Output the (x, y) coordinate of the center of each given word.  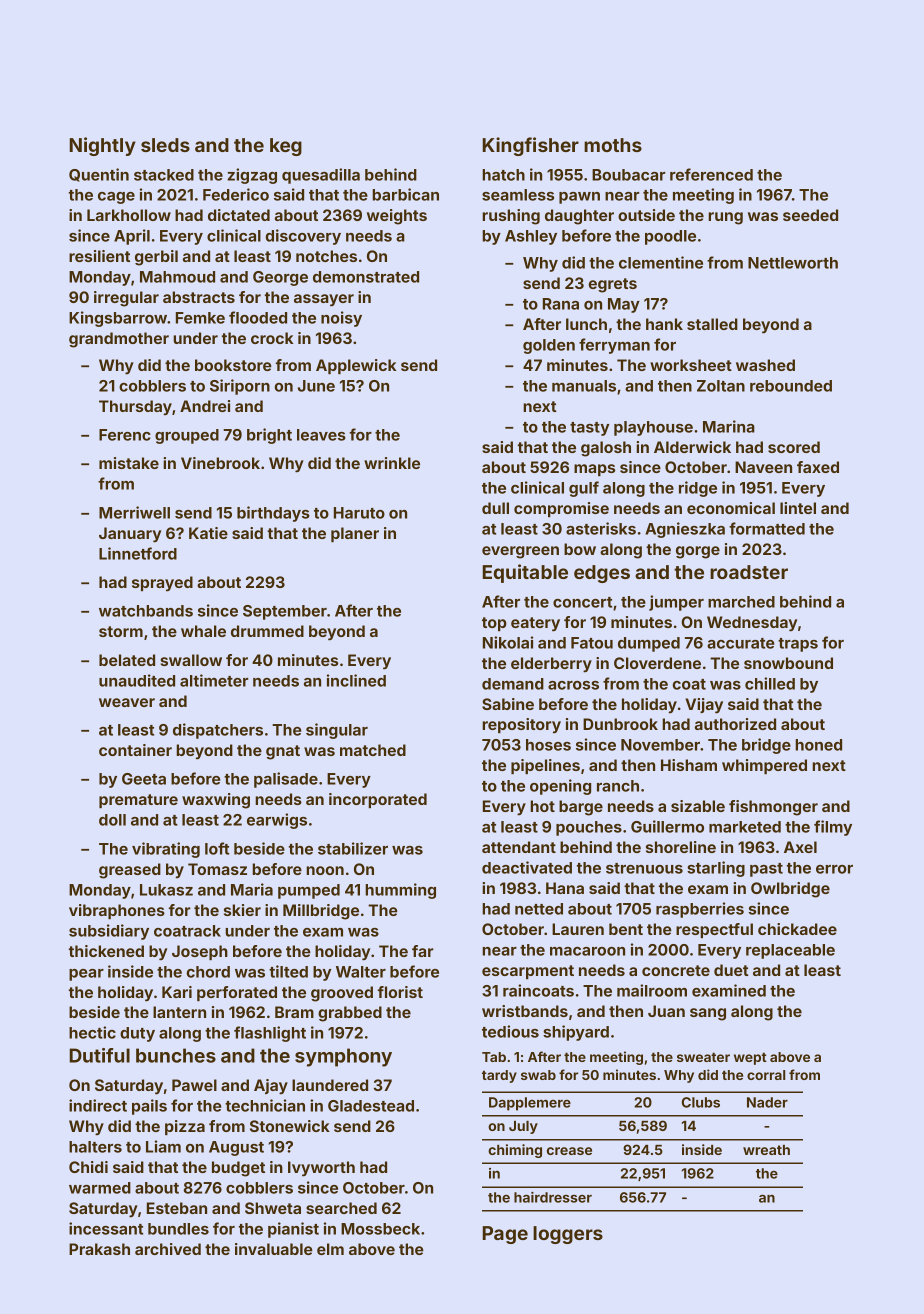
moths (613, 145)
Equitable (525, 573)
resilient (99, 256)
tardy (499, 1076)
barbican (405, 194)
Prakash (99, 1249)
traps (798, 645)
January (130, 535)
